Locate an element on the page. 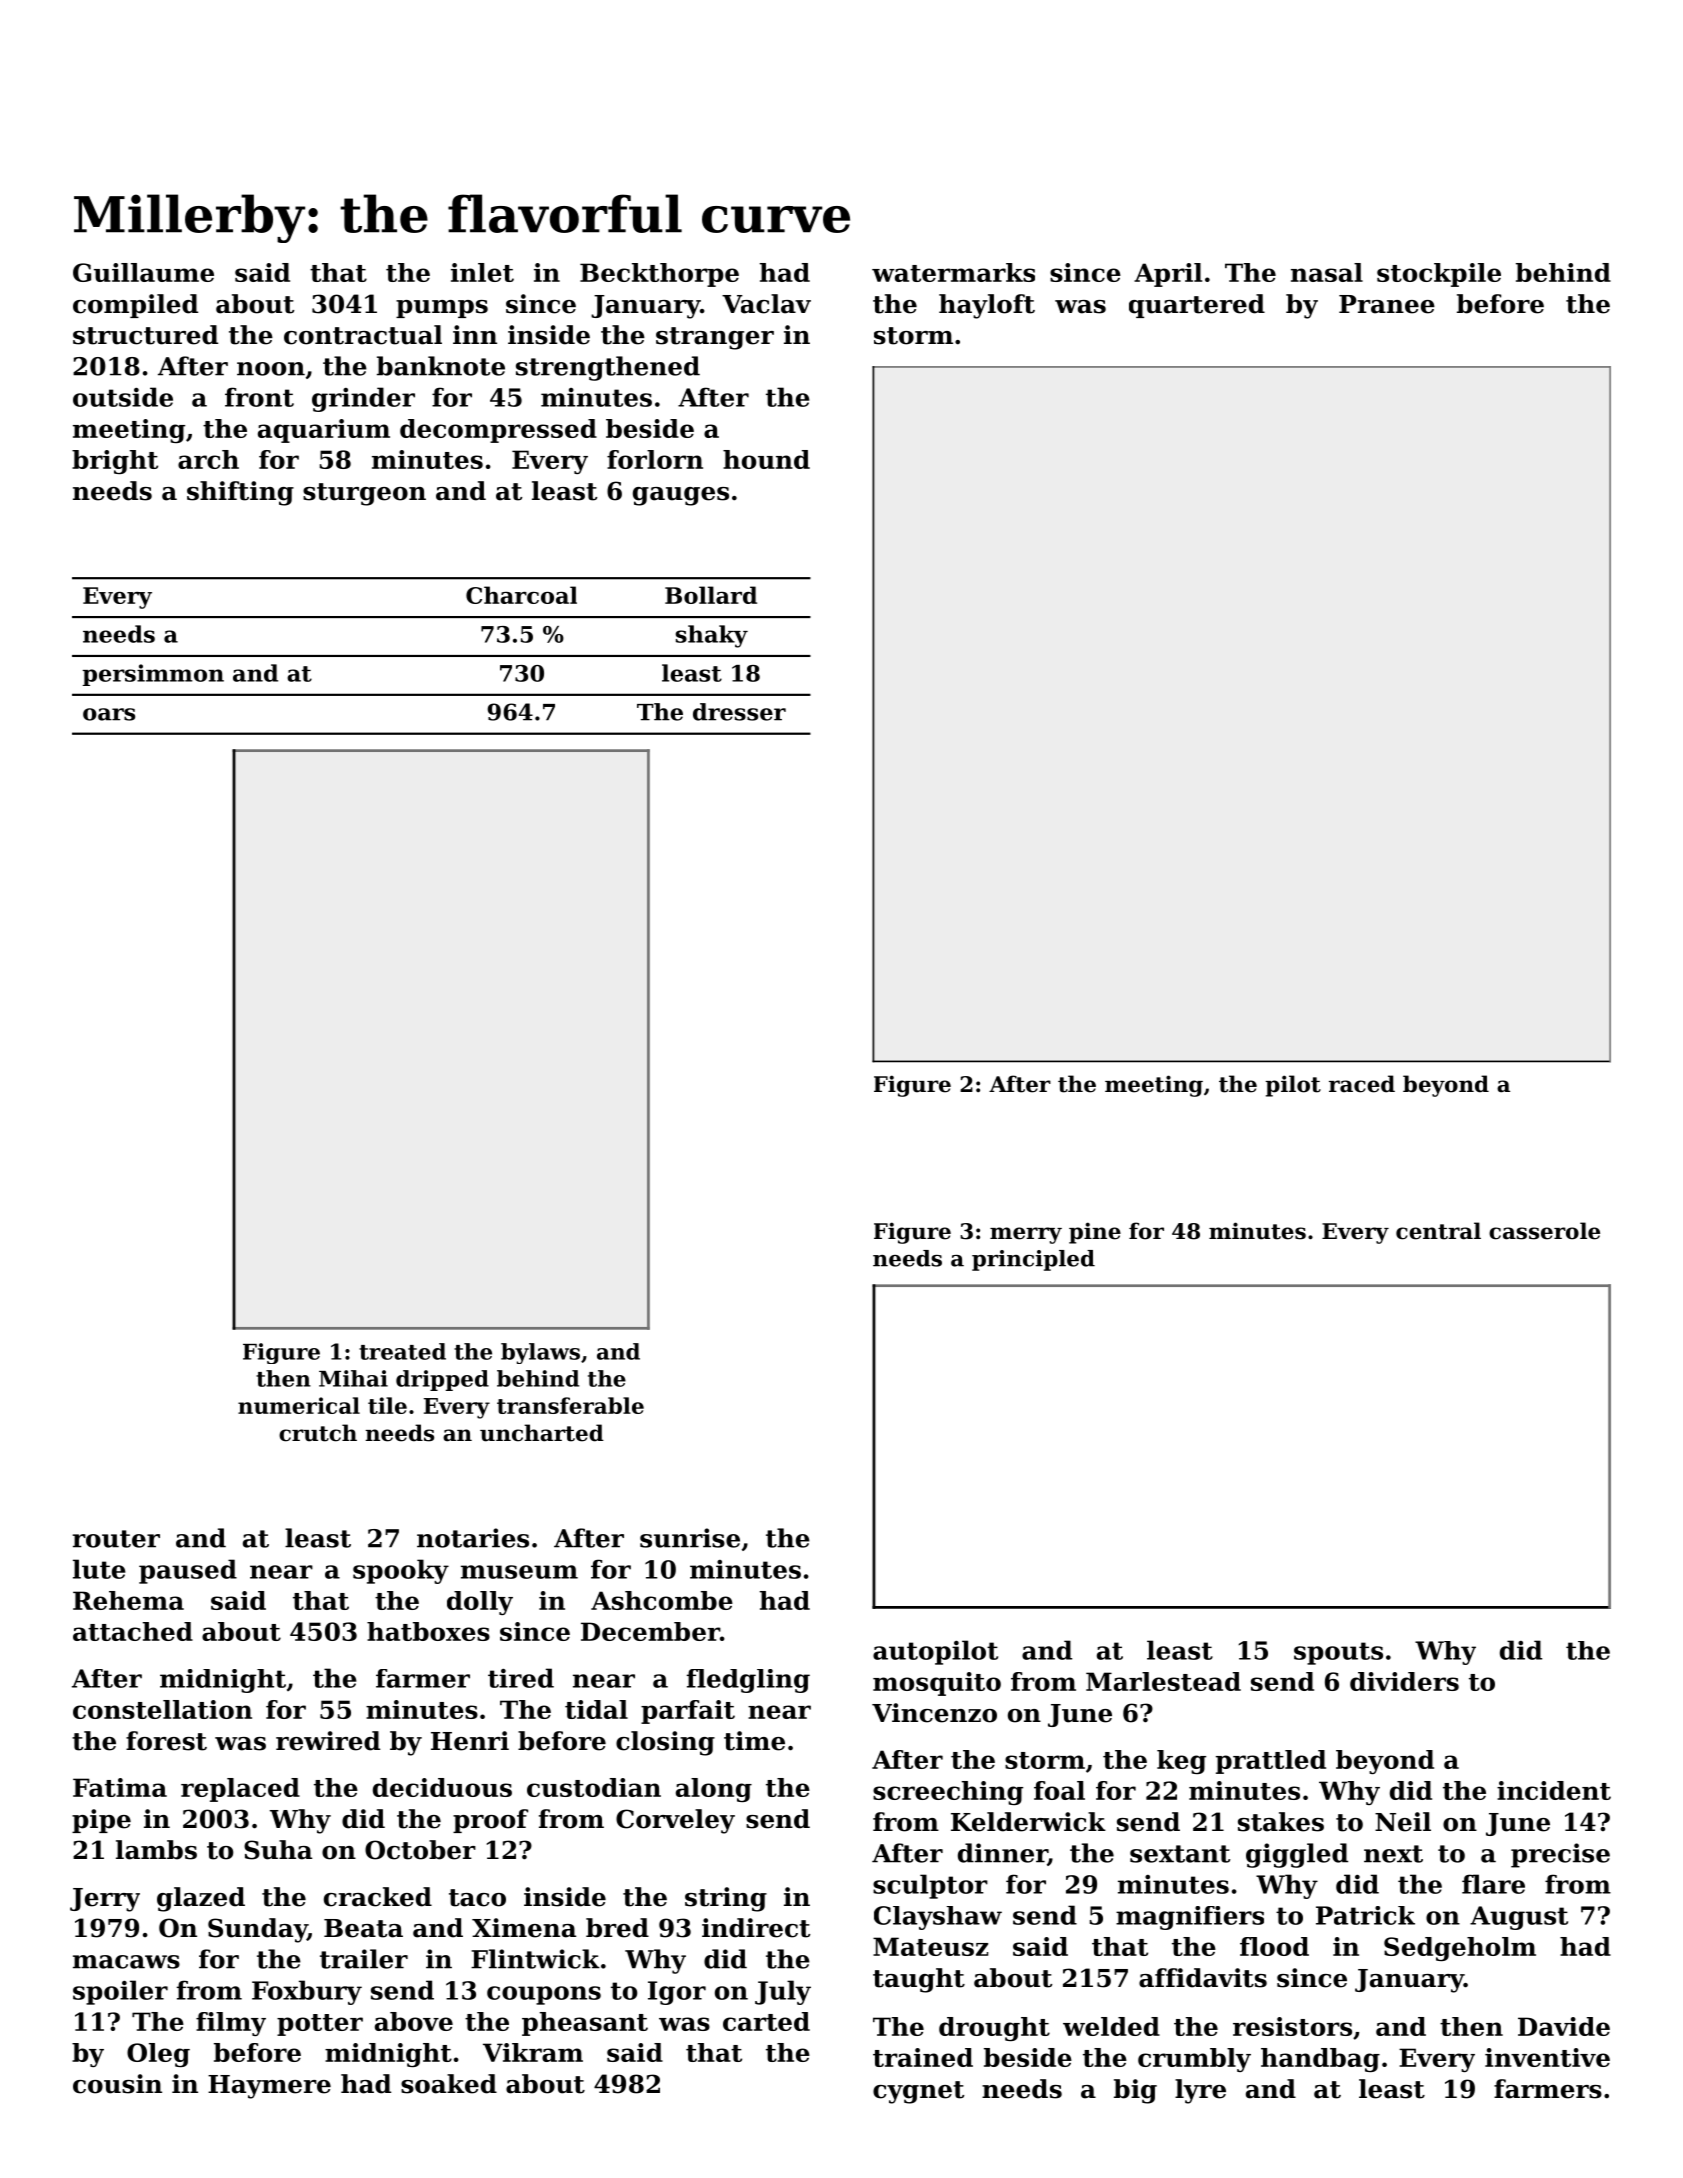 The width and height of the image is (1683, 2178). spooky is located at coordinates (401, 1571).
